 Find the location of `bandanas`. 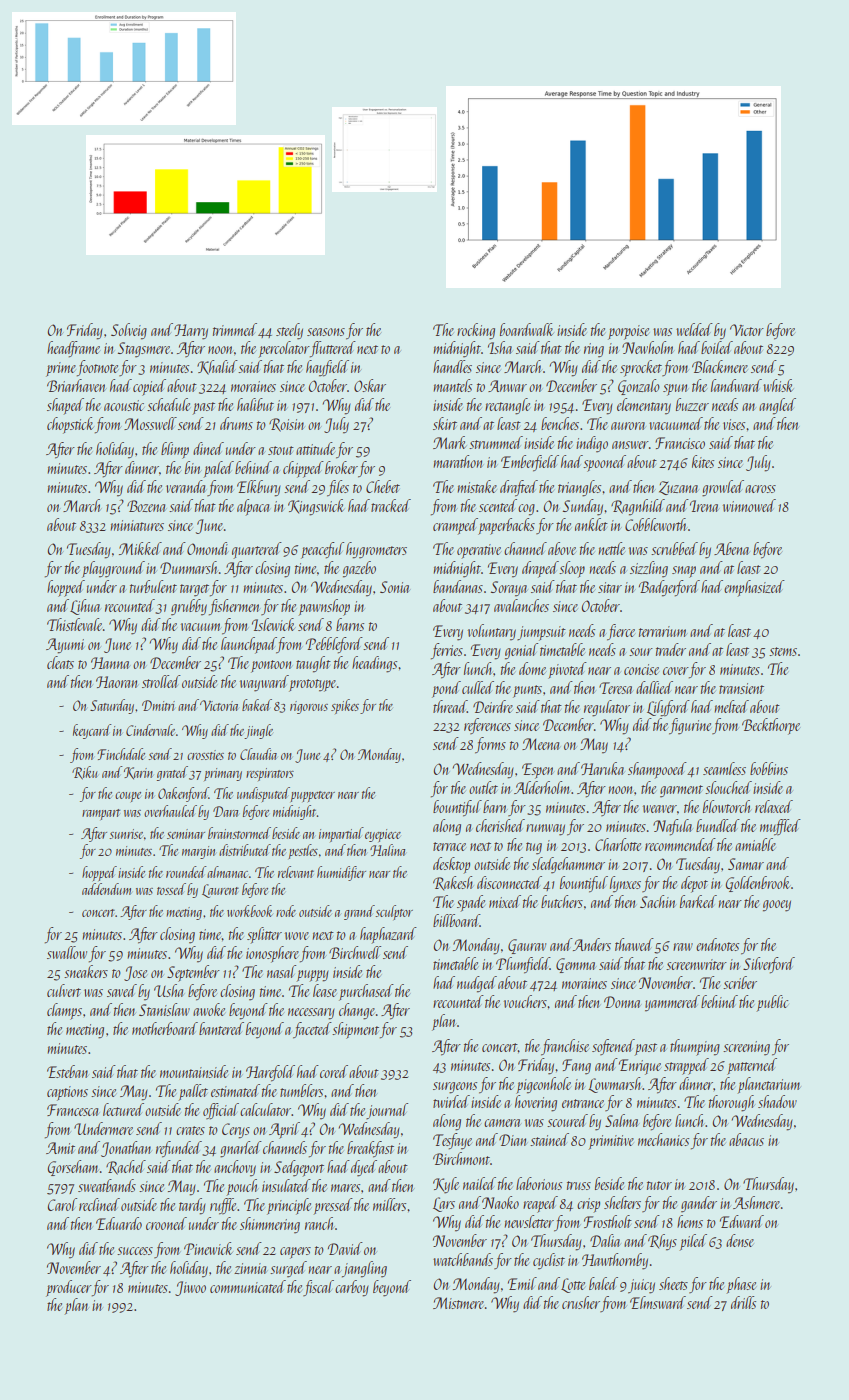

bandanas is located at coordinates (458, 586).
